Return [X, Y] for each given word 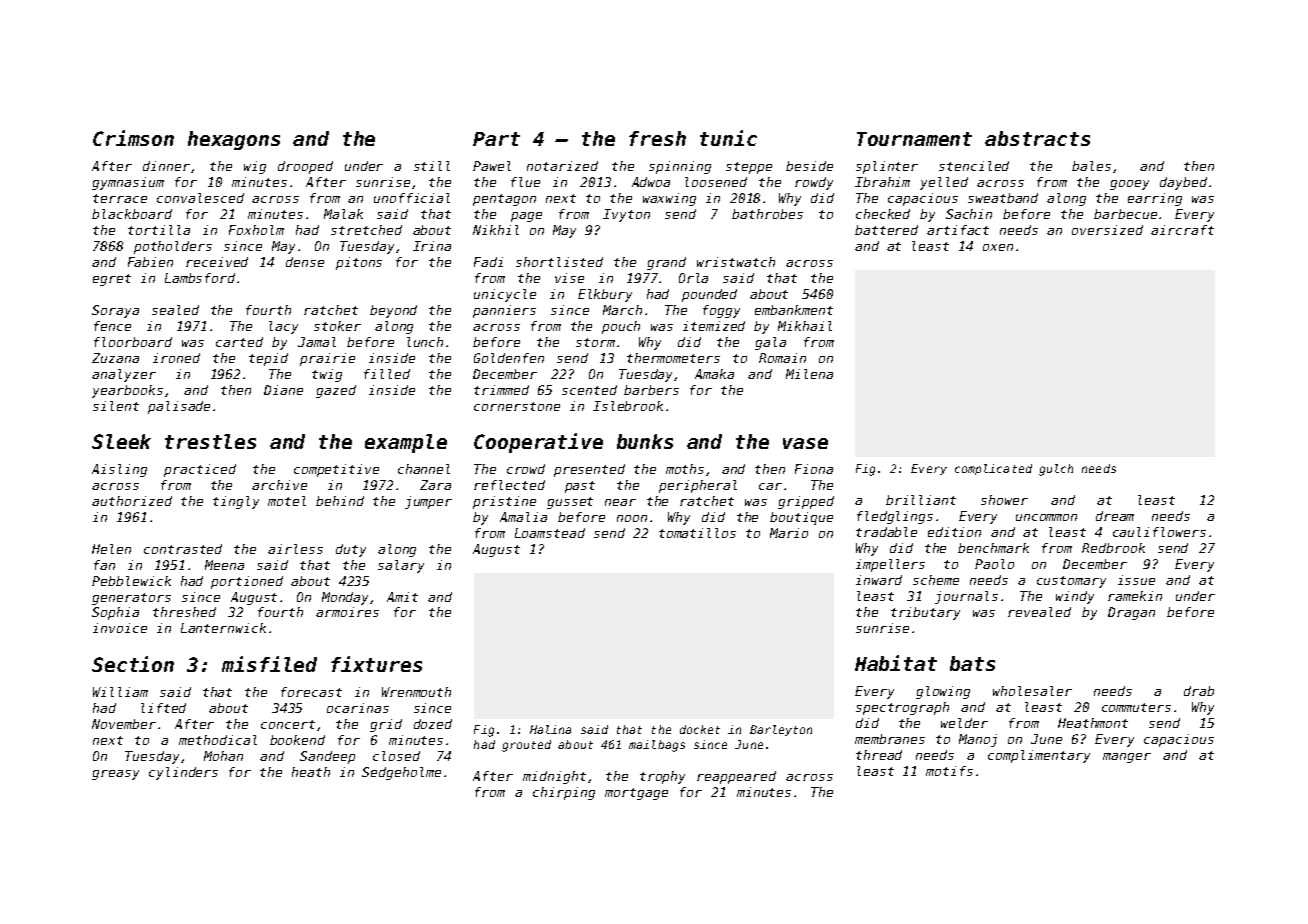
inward [879, 580]
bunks [645, 441]
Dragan [1131, 613]
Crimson [133, 138]
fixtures [376, 664]
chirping [564, 793]
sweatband [1003, 198]
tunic [728, 138]
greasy [115, 775]
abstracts [1037, 138]
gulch [1056, 470]
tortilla [159, 230]
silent [116, 406]
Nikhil [496, 230]
